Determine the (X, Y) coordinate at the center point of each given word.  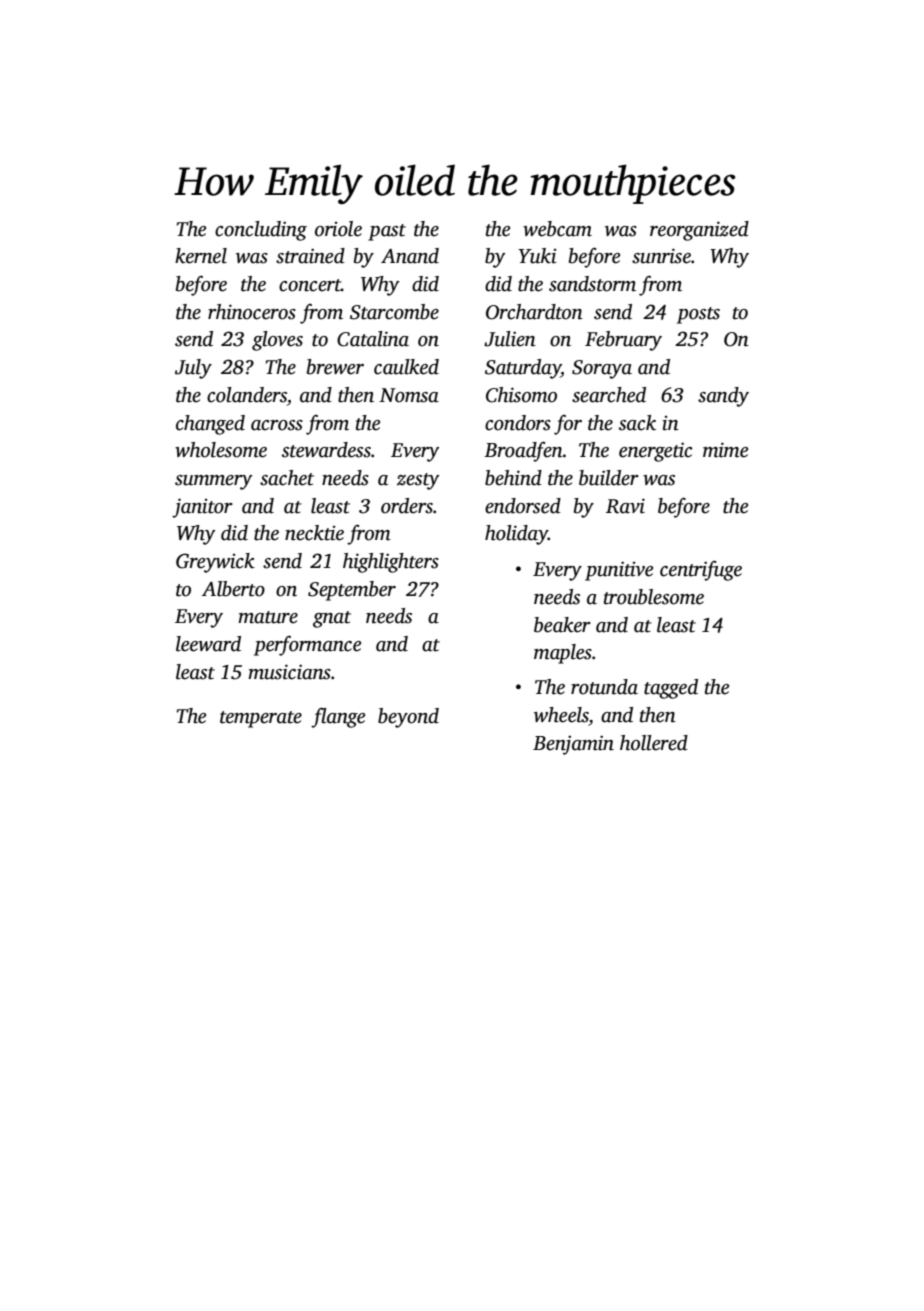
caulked (406, 367)
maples (563, 654)
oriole (338, 229)
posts (698, 315)
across (277, 425)
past (387, 232)
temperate (261, 719)
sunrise (661, 256)
